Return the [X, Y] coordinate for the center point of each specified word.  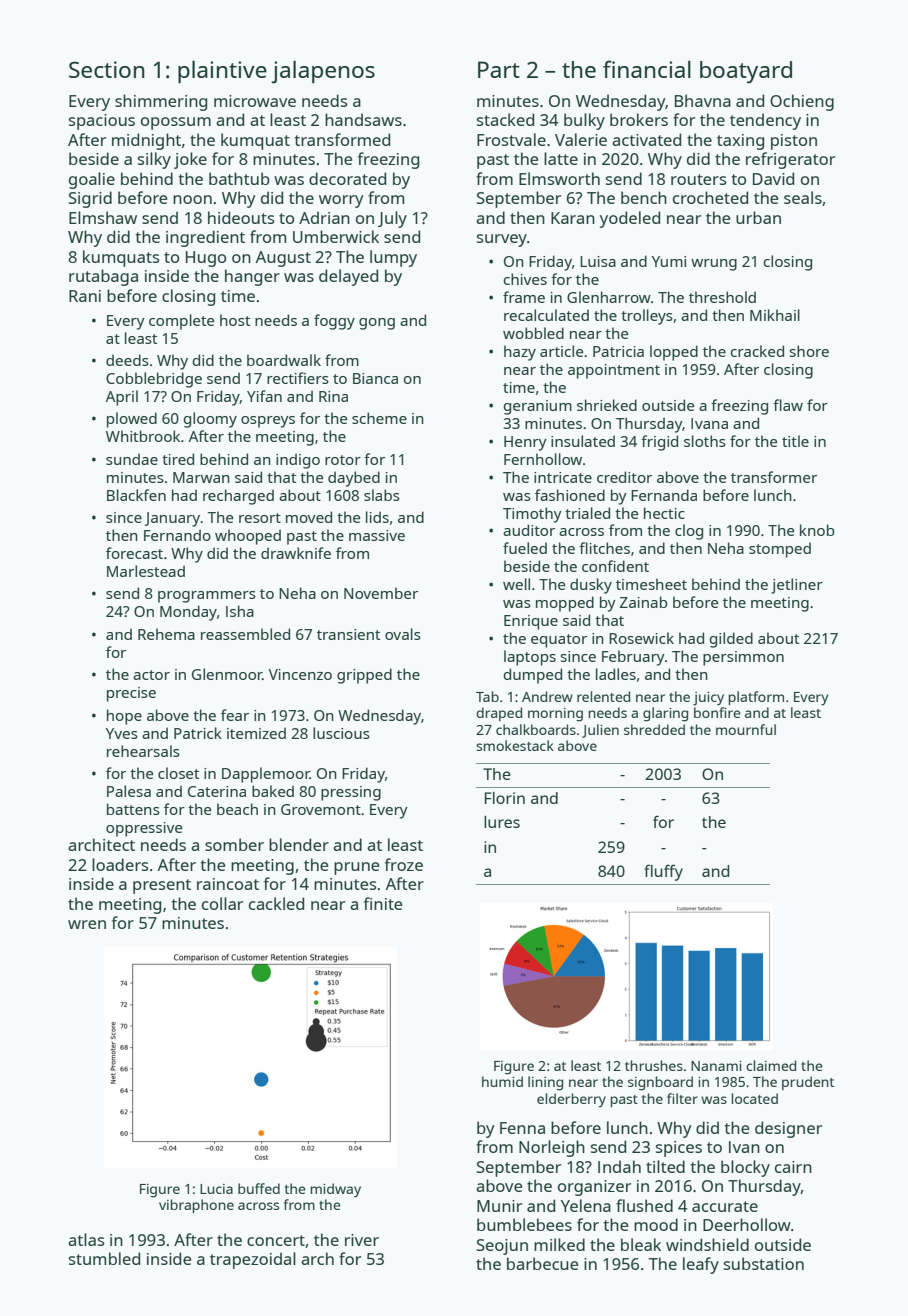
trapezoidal [253, 1260]
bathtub [239, 178]
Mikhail [775, 315]
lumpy [393, 258]
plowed [132, 420]
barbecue [542, 1263]
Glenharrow [609, 297]
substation [764, 1263]
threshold [722, 297]
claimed [771, 1065]
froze [404, 864]
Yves [122, 733]
